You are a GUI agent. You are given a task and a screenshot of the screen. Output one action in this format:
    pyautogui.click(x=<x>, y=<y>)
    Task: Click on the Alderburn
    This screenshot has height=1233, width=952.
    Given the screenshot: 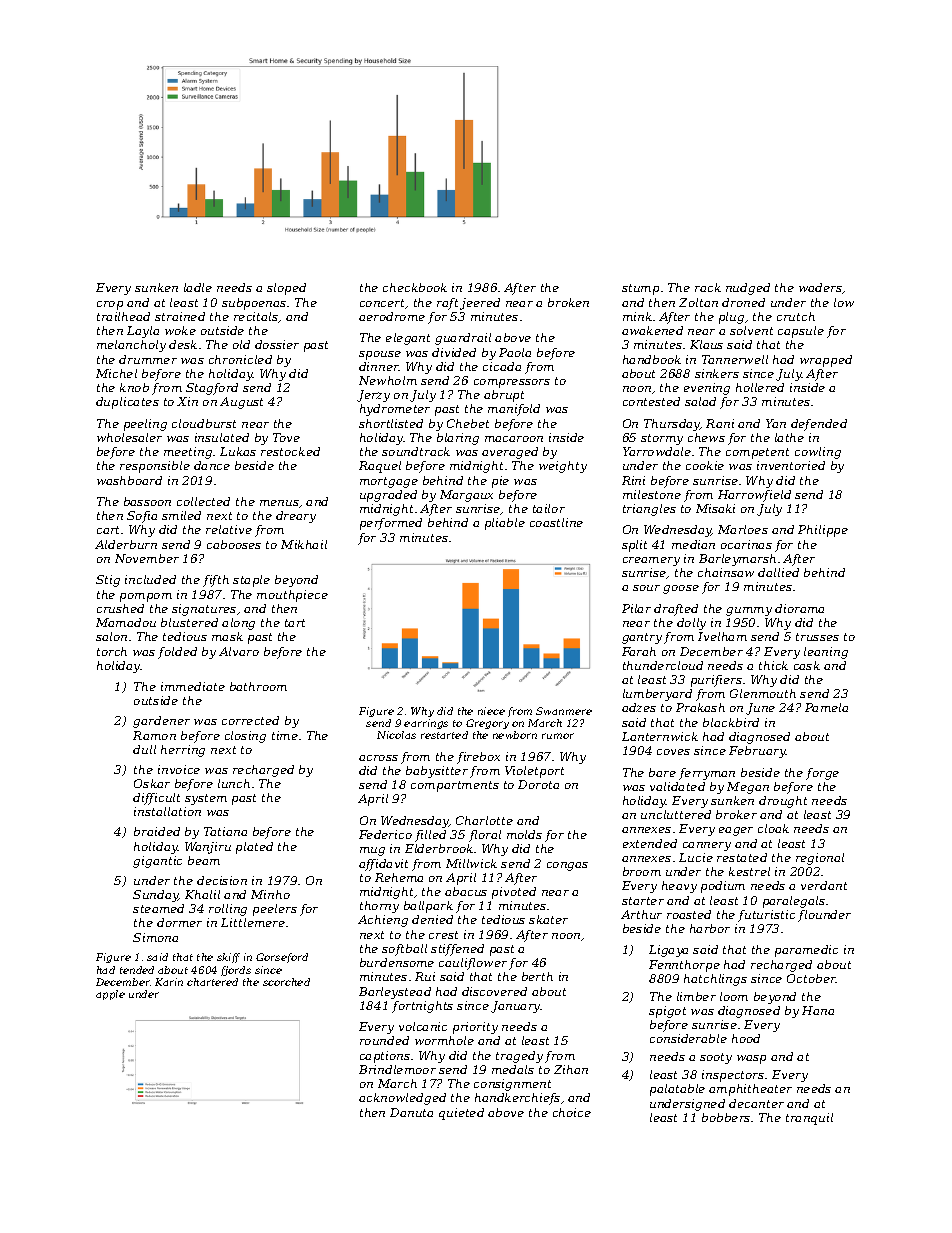 What is the action you would take?
    pyautogui.click(x=126, y=544)
